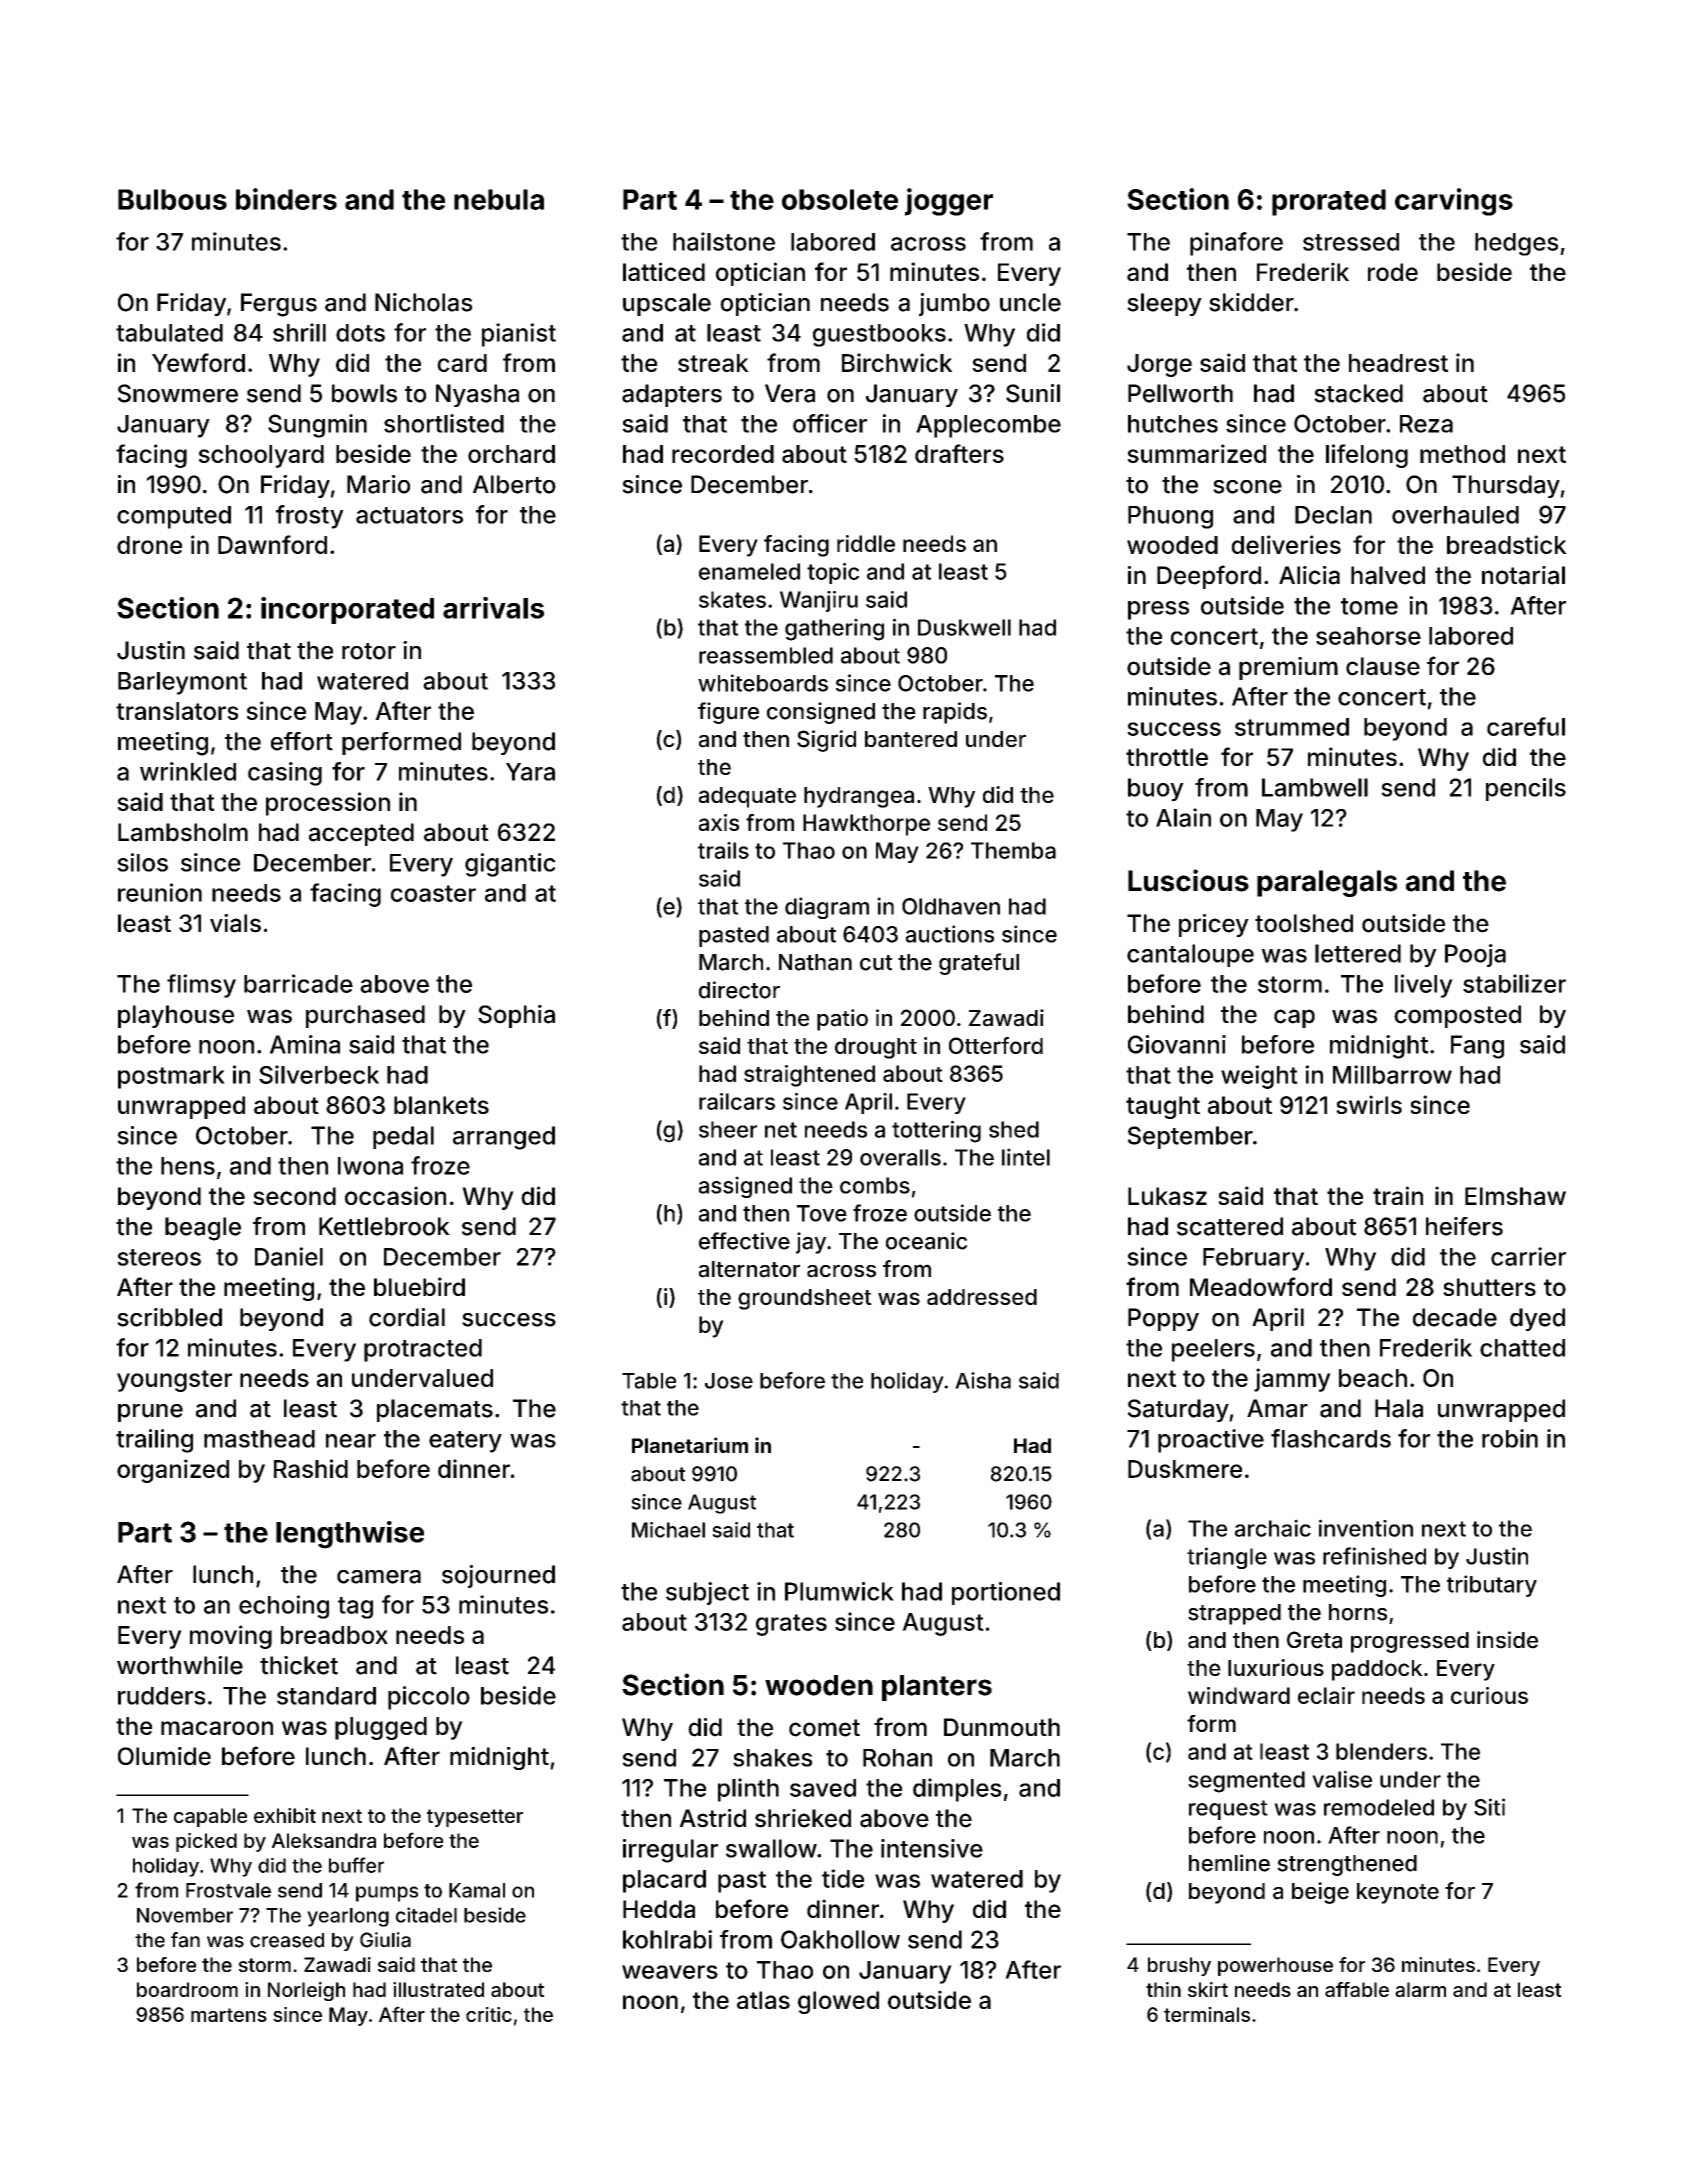 This screenshot has height=2178, width=1683. What do you see at coordinates (285, 1815) in the screenshot?
I see `exhibit` at bounding box center [285, 1815].
